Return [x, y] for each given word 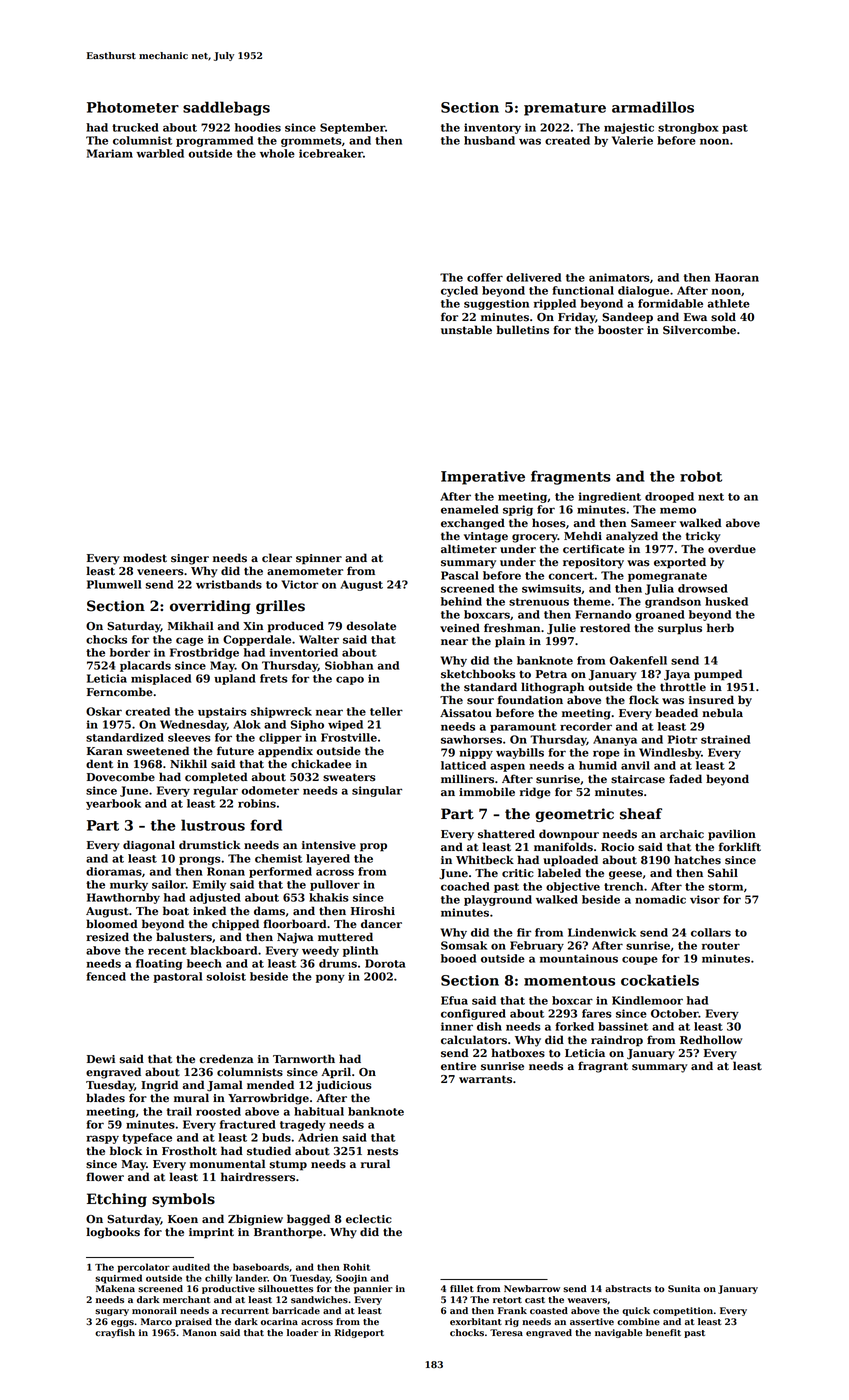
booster [621, 330]
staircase [638, 779]
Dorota [385, 963]
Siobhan [349, 665]
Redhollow [711, 1040]
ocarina [279, 1322]
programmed [214, 141]
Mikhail [191, 625]
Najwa [295, 938]
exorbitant [476, 1321]
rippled [555, 304]
